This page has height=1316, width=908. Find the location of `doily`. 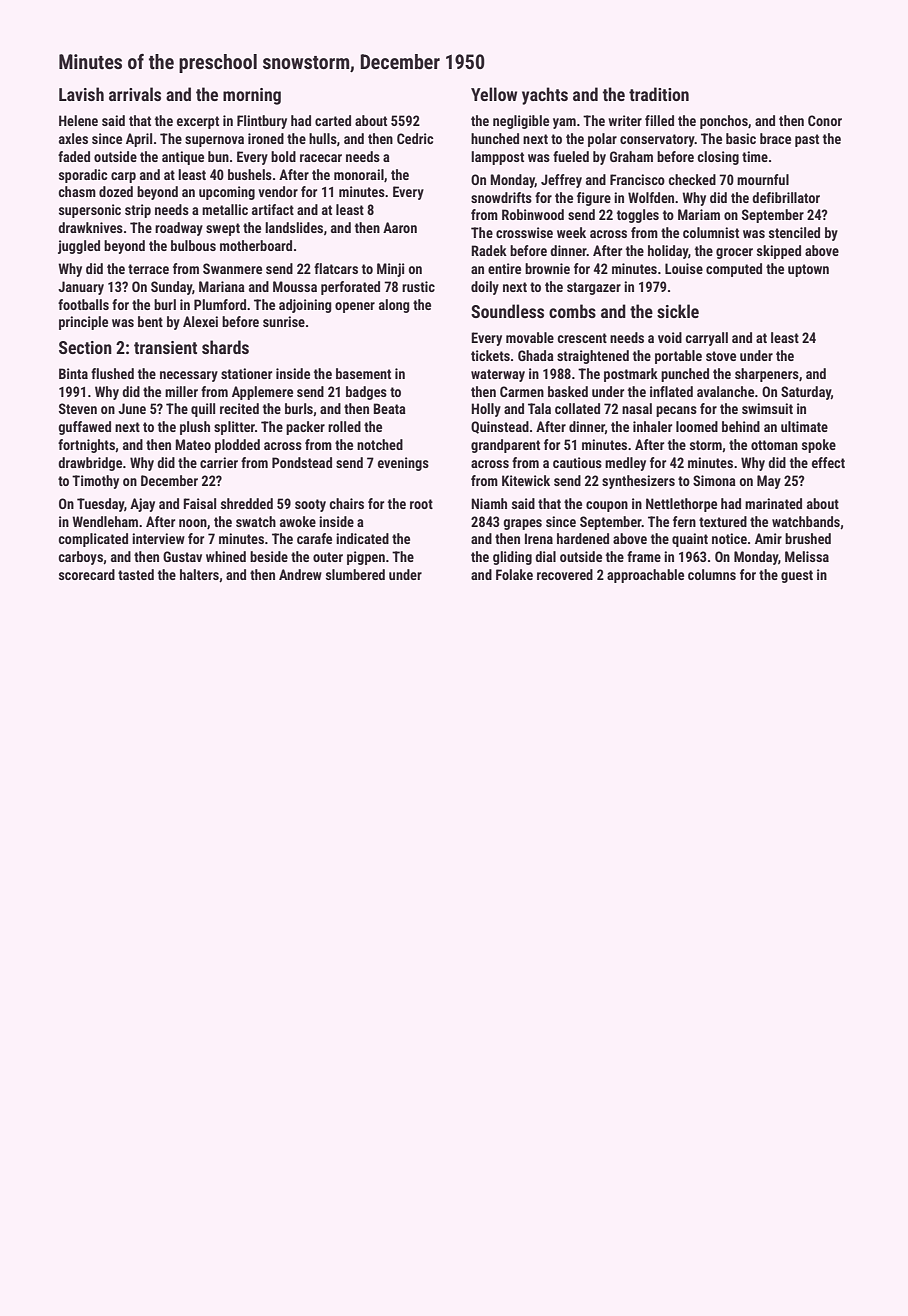

doily is located at coordinates (485, 288).
